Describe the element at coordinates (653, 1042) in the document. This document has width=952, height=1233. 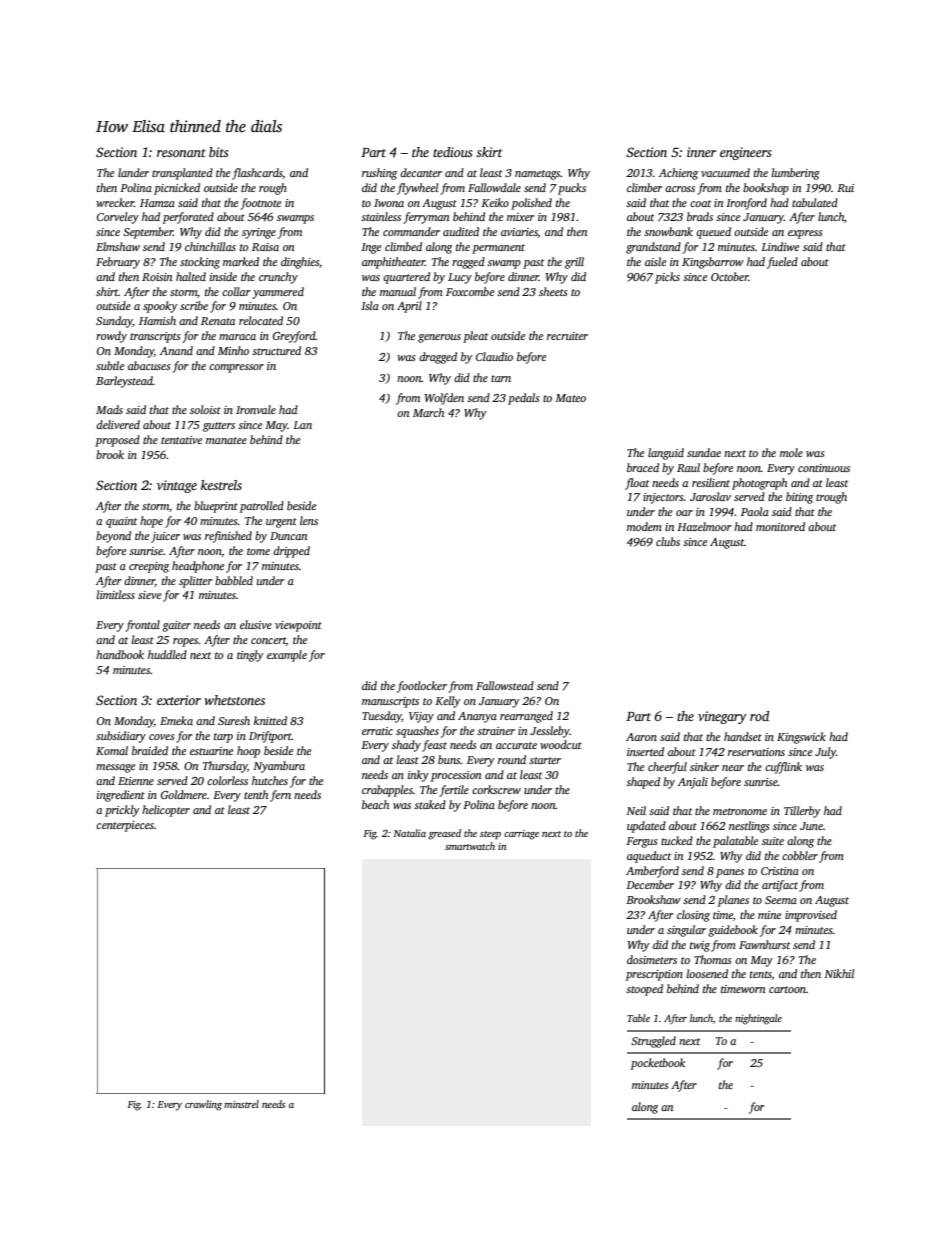
I see `Struggled` at that location.
